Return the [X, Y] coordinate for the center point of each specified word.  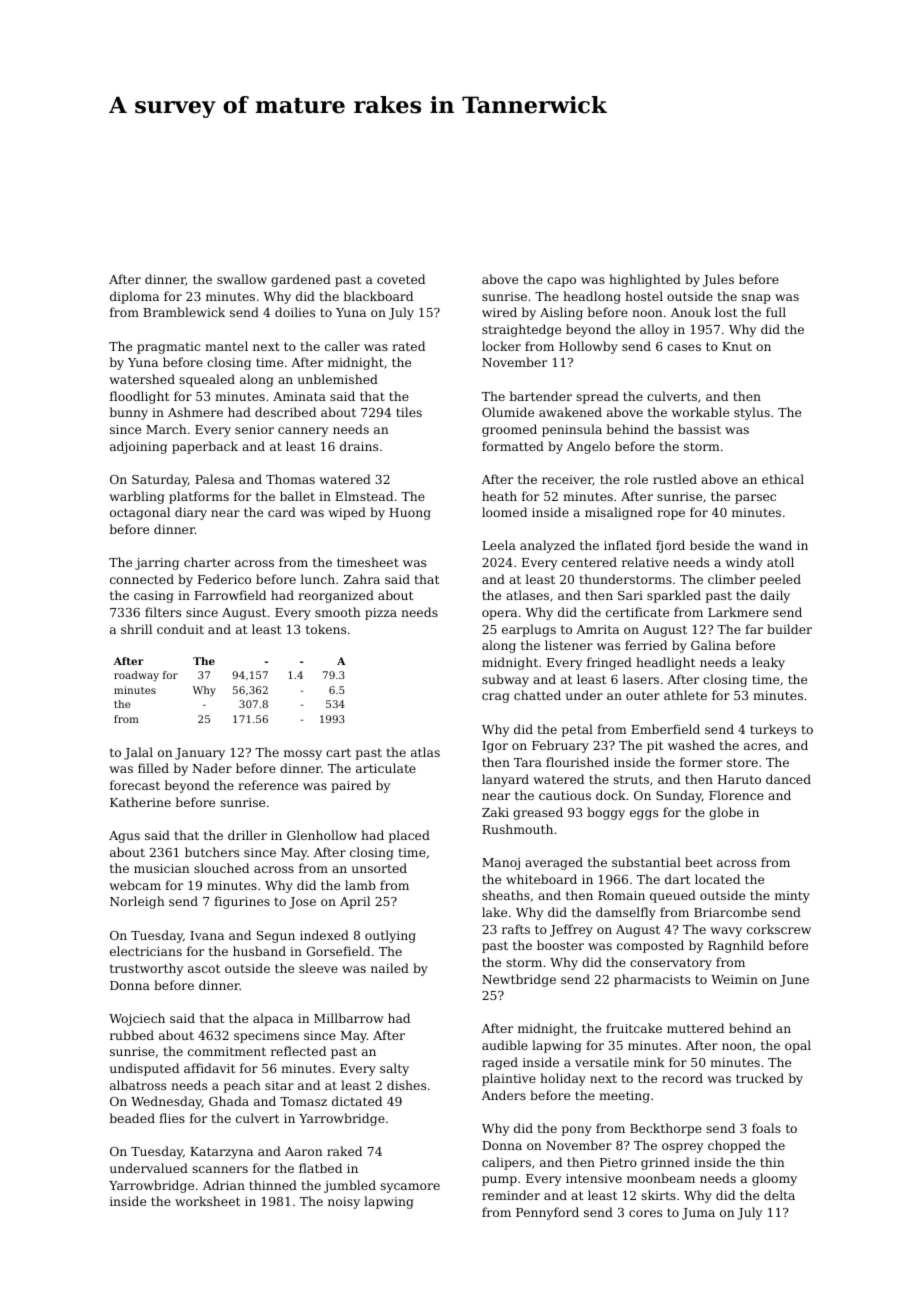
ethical [783, 479]
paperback [205, 447]
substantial [646, 862]
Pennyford [547, 1213]
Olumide [508, 412]
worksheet [207, 1201]
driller [247, 835]
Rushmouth [517, 829]
